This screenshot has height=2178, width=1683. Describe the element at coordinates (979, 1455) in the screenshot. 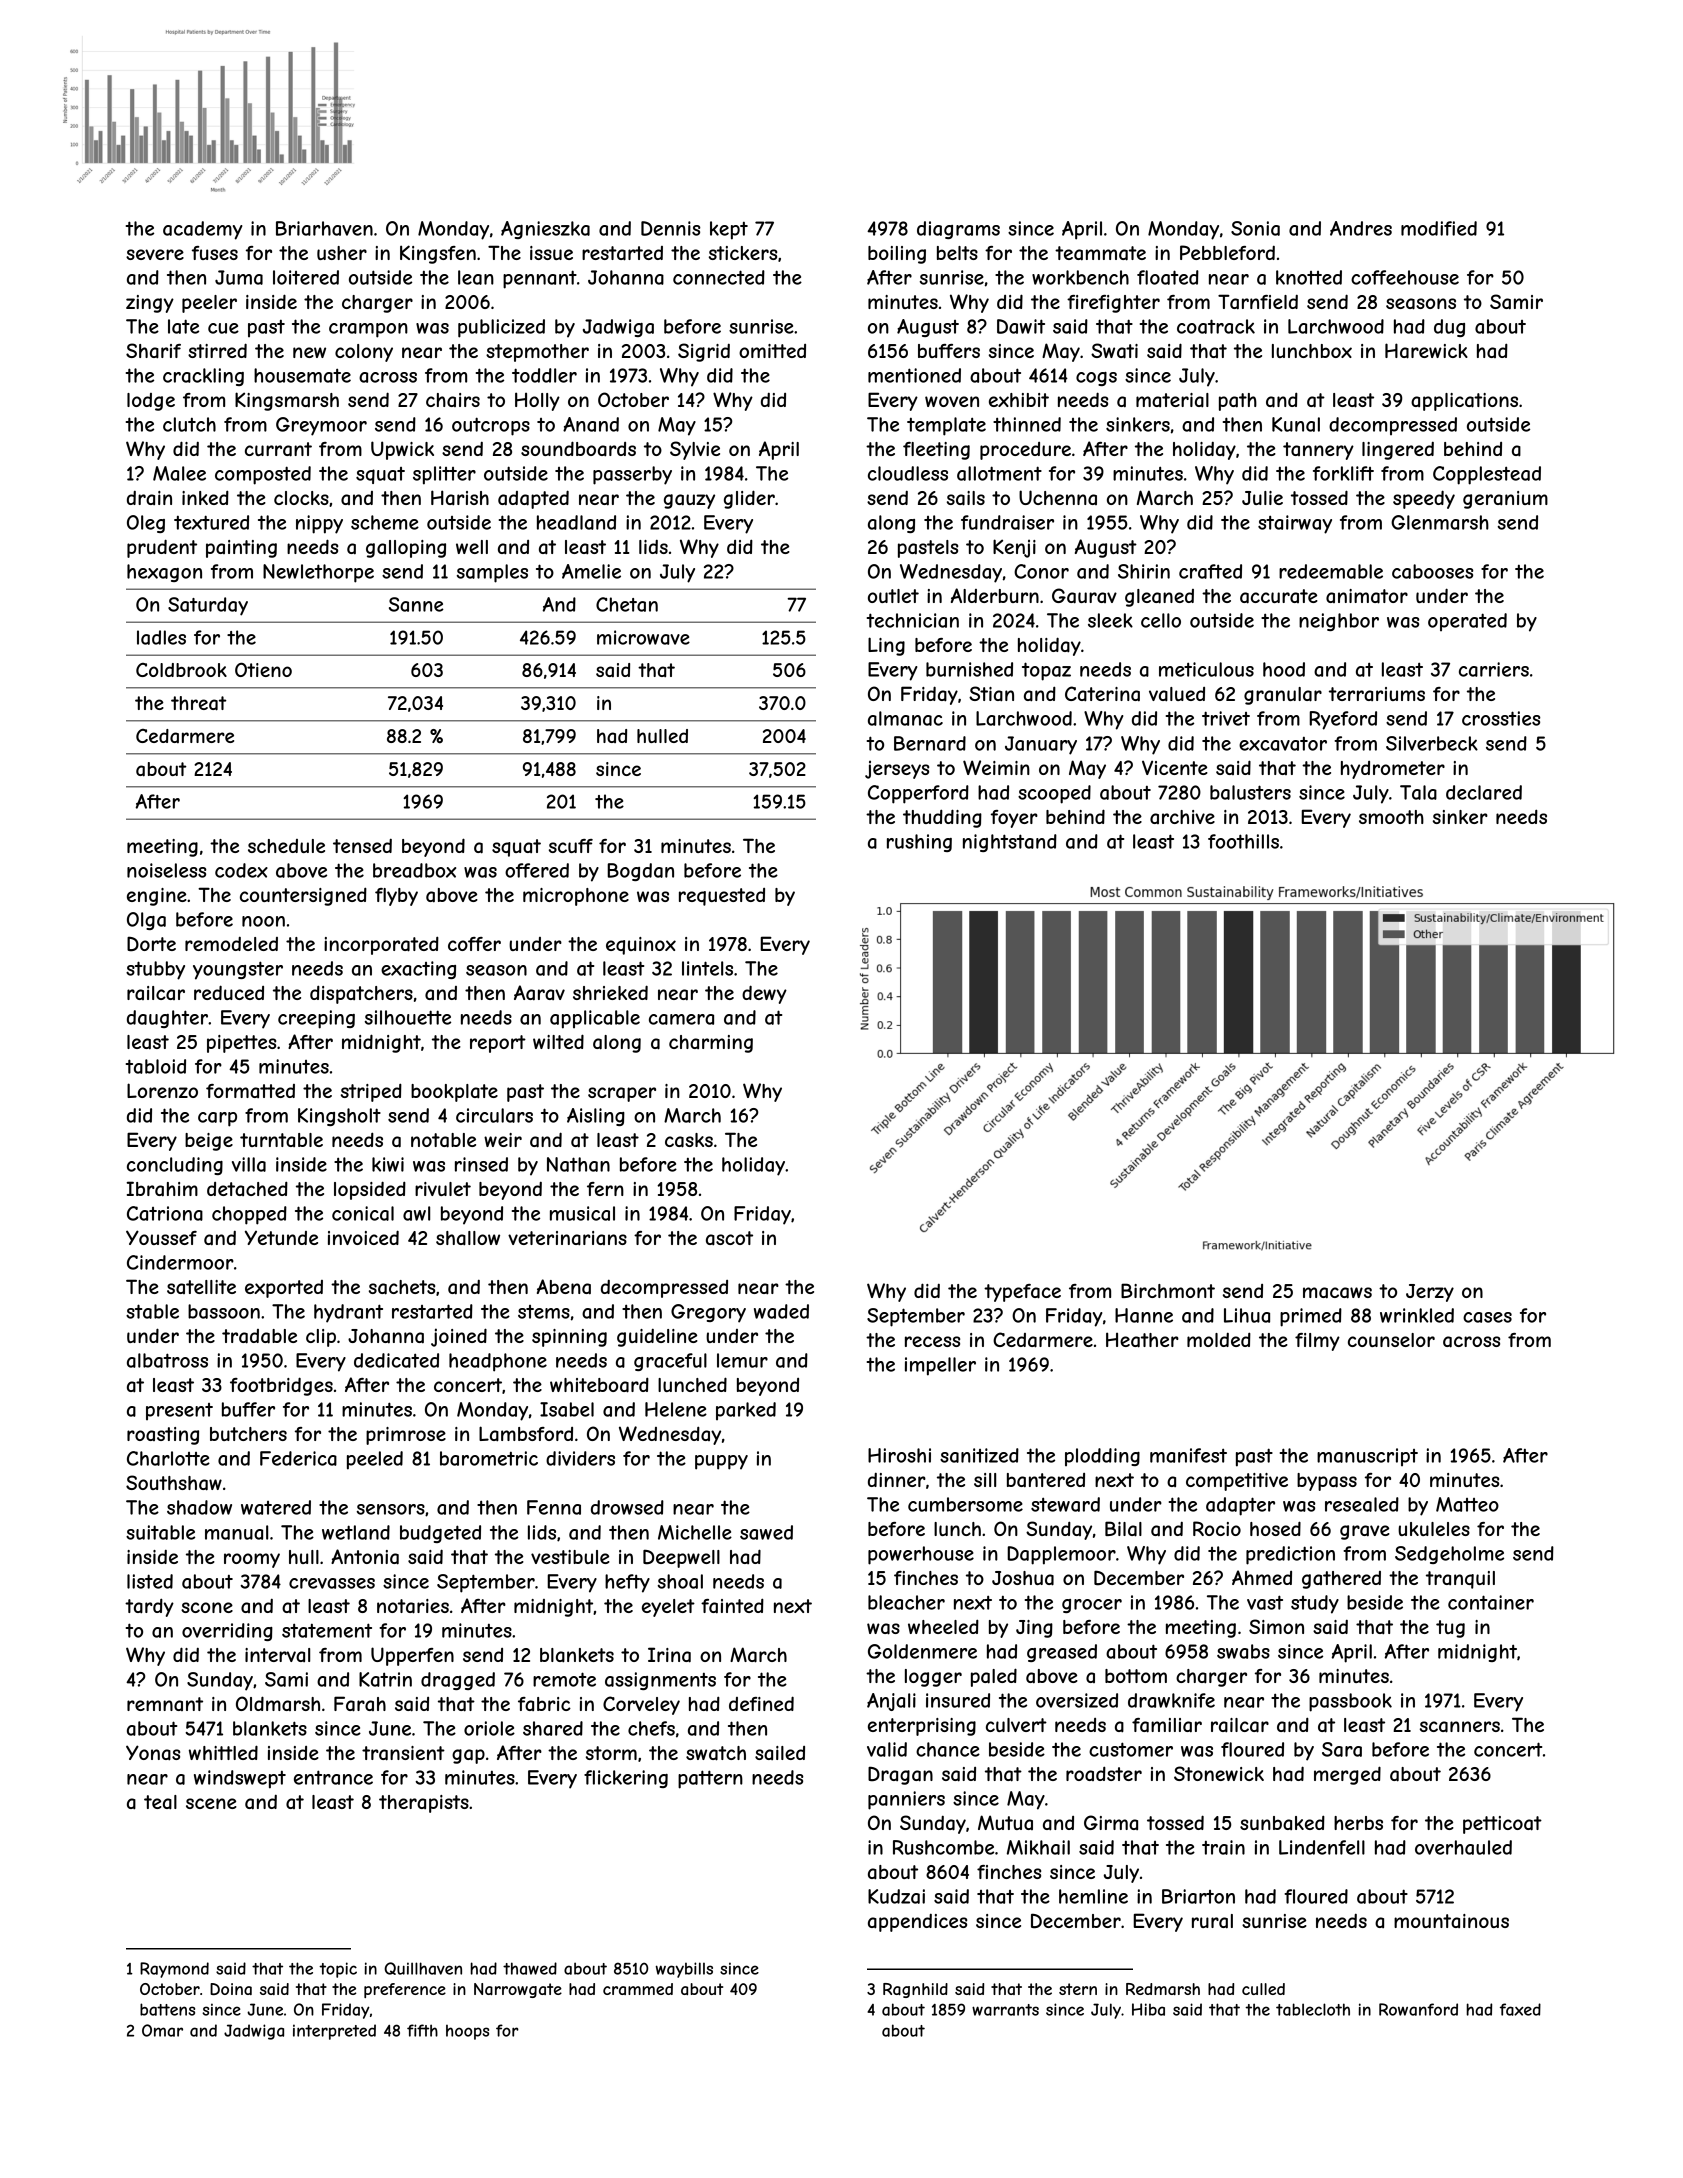

I see `sanitized` at that location.
